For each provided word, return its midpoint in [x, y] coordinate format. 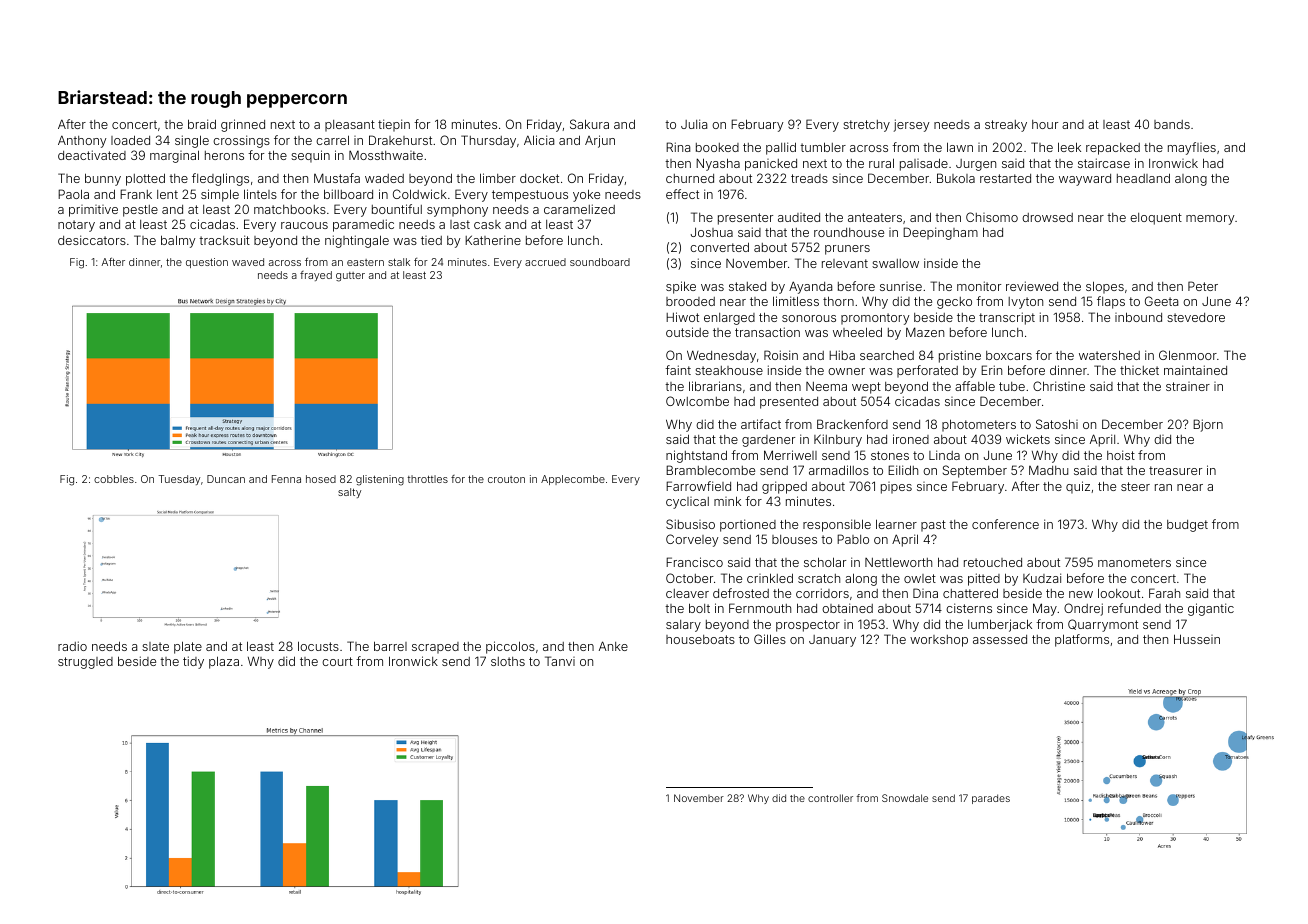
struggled [85, 663]
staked [747, 286]
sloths [508, 661]
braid [202, 124]
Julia [694, 124]
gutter [350, 277]
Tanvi [560, 661]
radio [72, 646]
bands [1172, 124]
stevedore [1196, 317]
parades [991, 799]
